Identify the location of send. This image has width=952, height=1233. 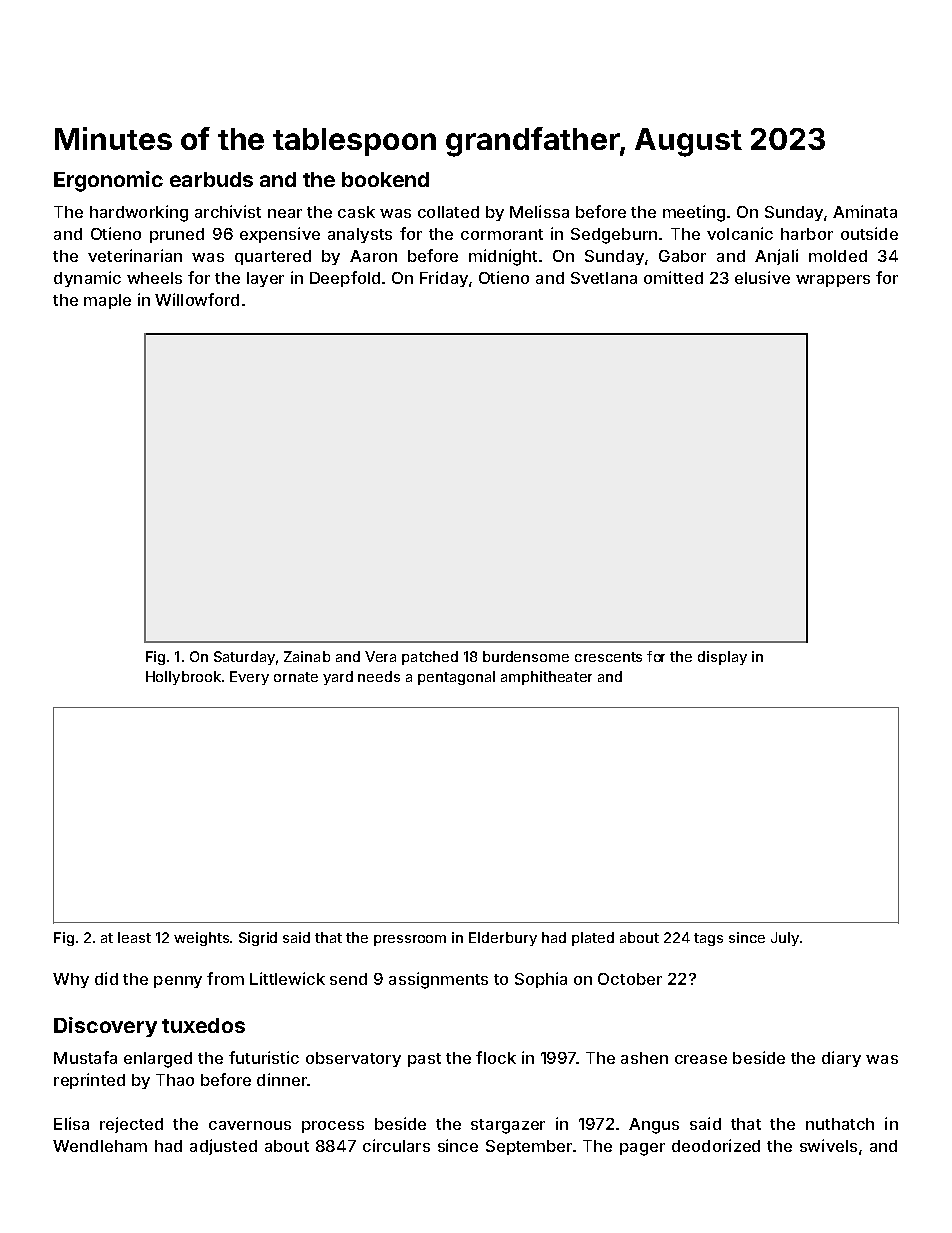
(348, 979).
